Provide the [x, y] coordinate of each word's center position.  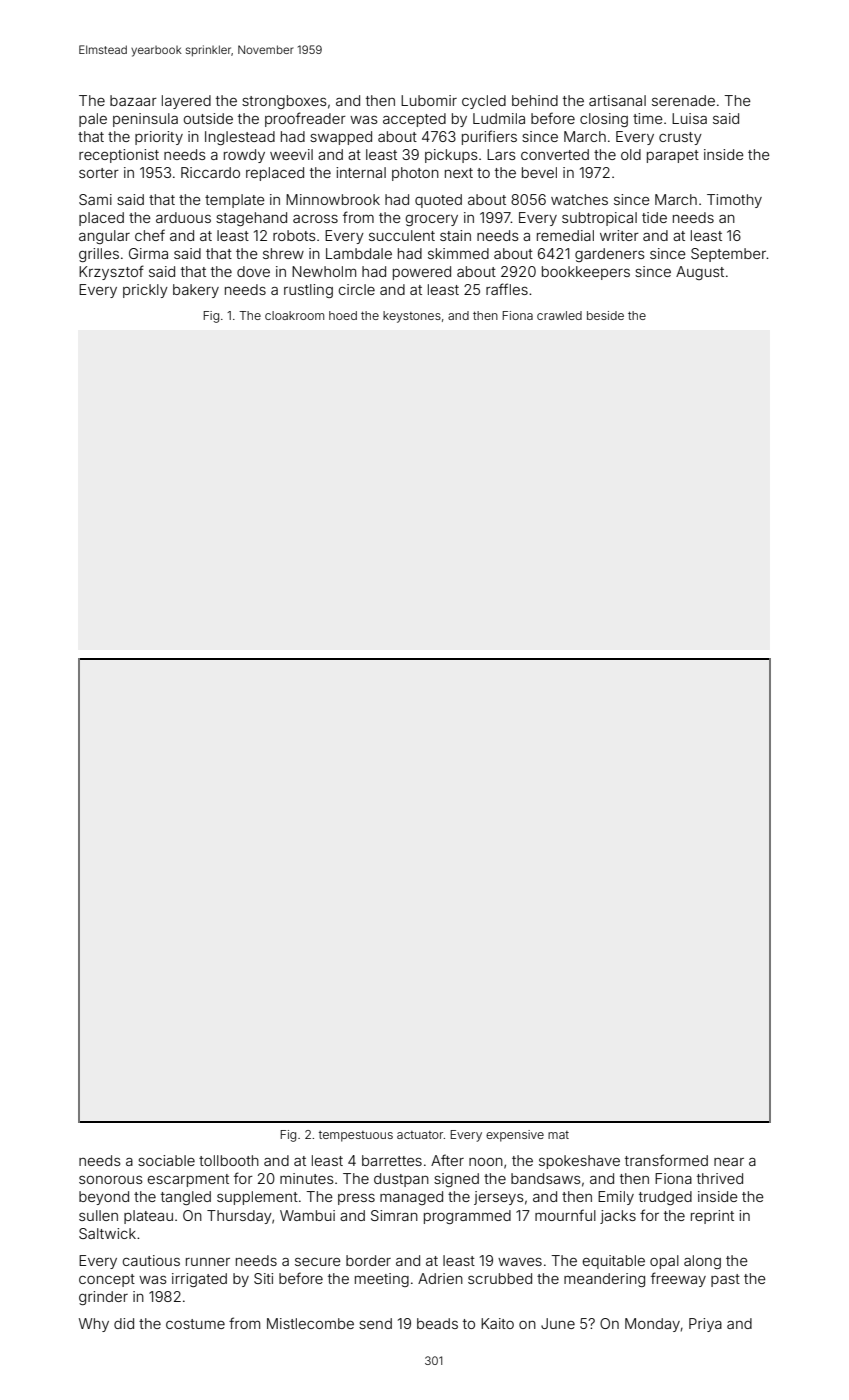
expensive [515, 1136]
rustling [308, 291]
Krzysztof [111, 272]
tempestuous [356, 1136]
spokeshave [579, 1162]
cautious [151, 1260]
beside [605, 315]
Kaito [497, 1323]
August [700, 273]
